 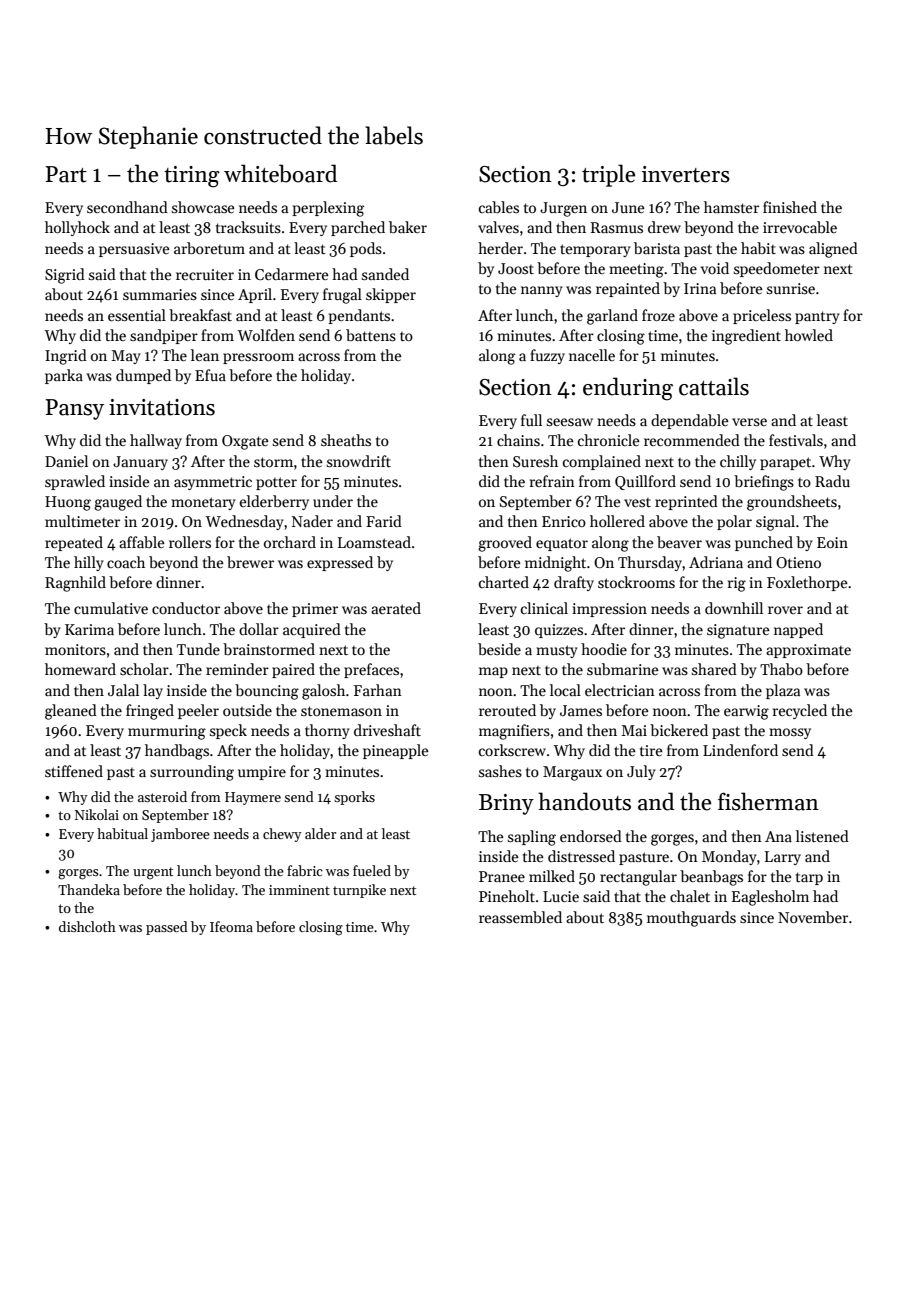 I want to click on local, so click(x=565, y=690).
